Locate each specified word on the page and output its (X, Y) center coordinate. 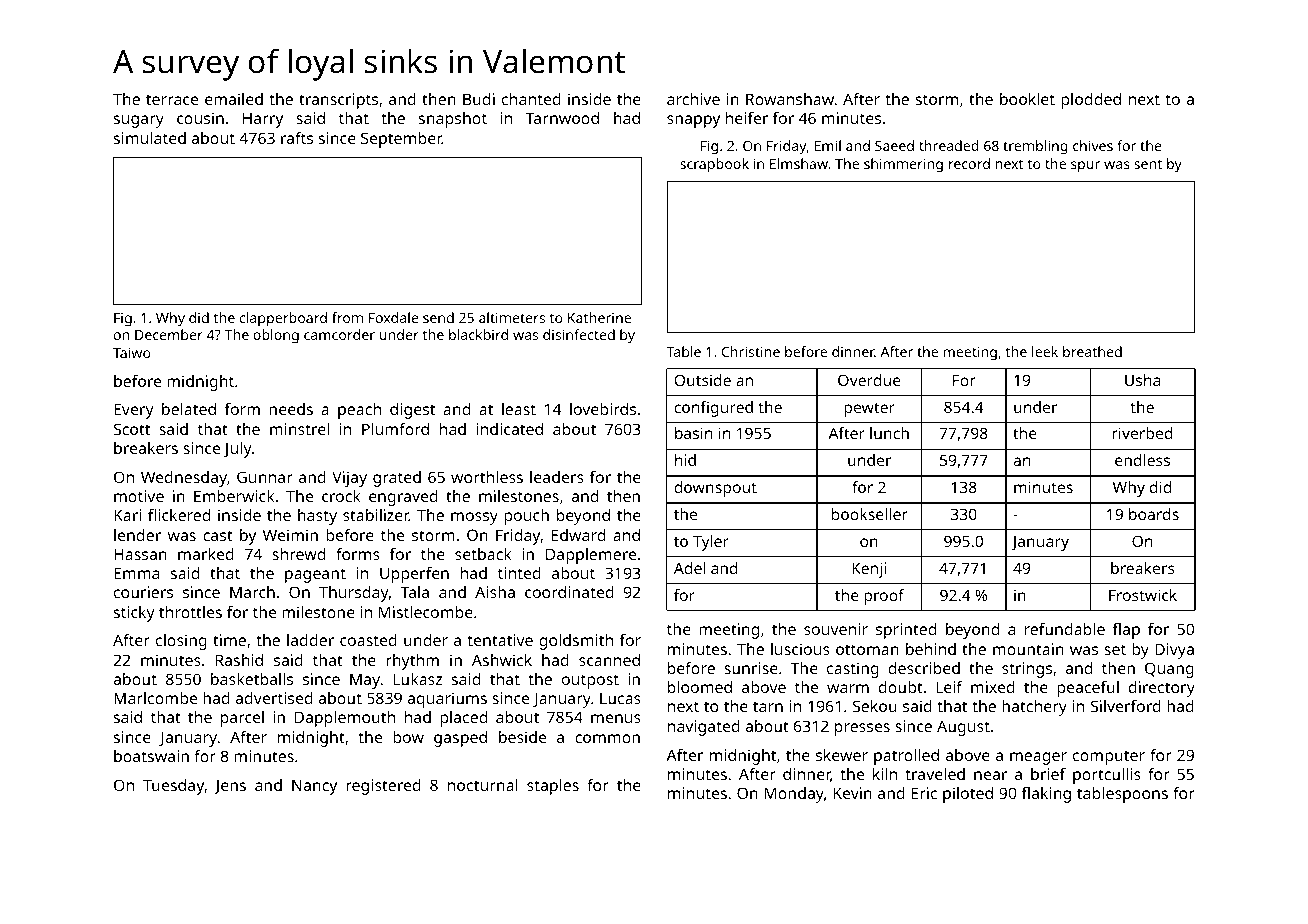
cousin (200, 118)
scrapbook (714, 165)
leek (1045, 351)
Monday (794, 795)
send (438, 317)
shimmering (903, 165)
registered (383, 787)
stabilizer (376, 515)
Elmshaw (799, 163)
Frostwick (1143, 595)
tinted (519, 573)
